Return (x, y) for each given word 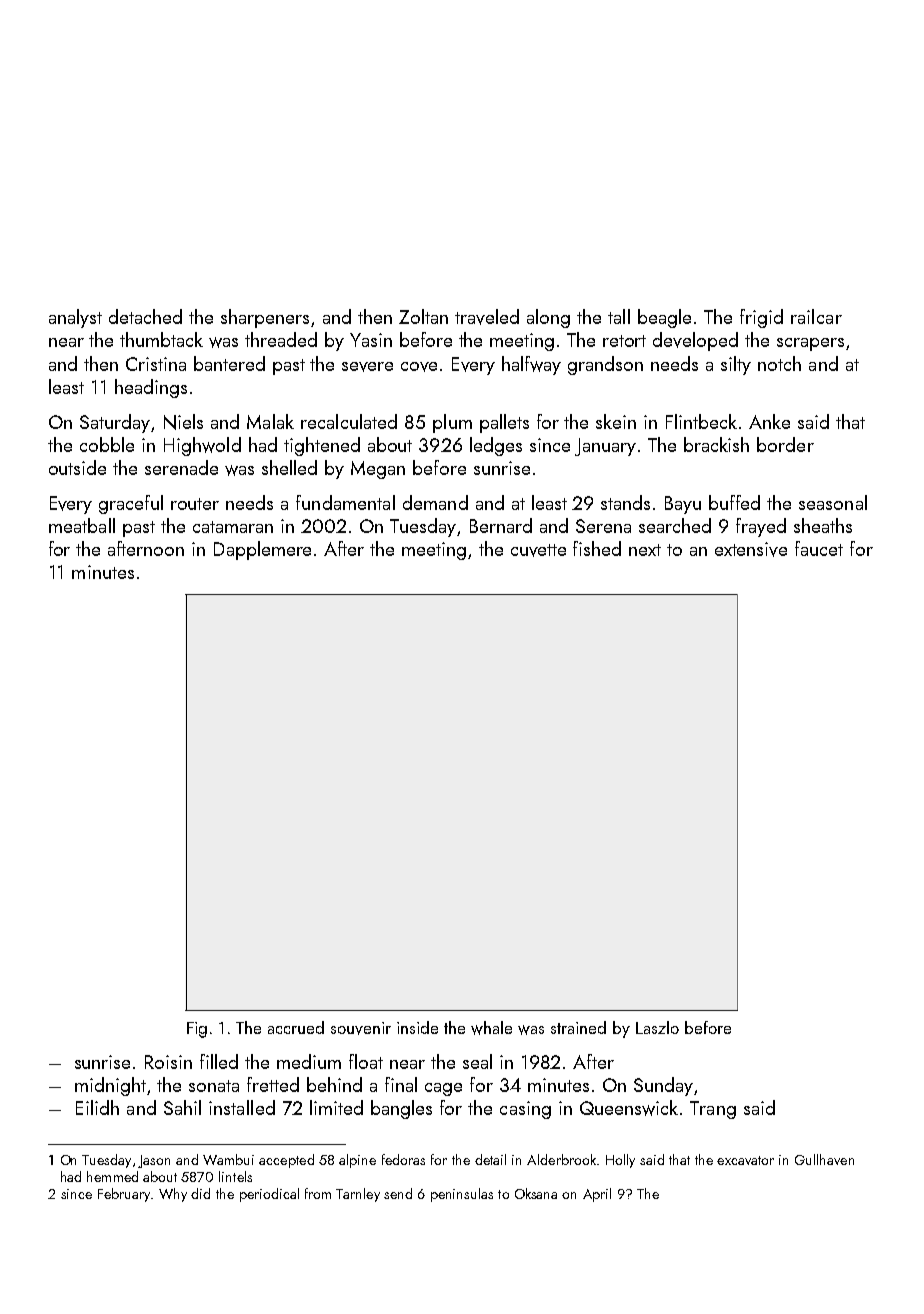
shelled (289, 467)
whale (491, 1028)
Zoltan (423, 316)
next (645, 550)
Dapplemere (262, 550)
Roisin (168, 1062)
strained (578, 1027)
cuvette (538, 550)
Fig (197, 1030)
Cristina (156, 364)
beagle (664, 318)
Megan (378, 470)
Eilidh (97, 1107)
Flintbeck (701, 421)
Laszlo (657, 1027)
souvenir (361, 1028)
